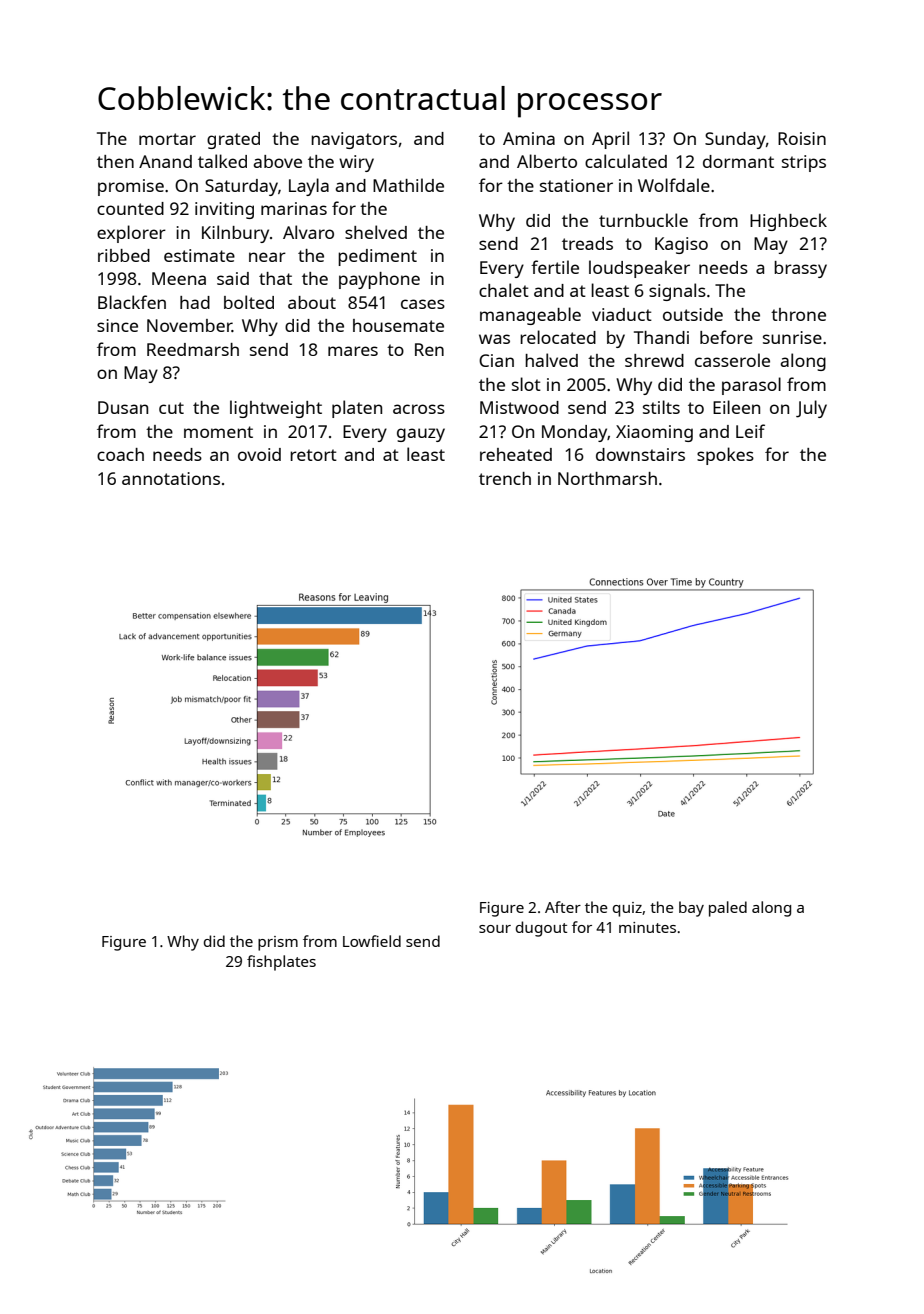 The width and height of the document is (924, 1314). Describe the element at coordinates (654, 433) in the document. I see `Xiaoming` at that location.
